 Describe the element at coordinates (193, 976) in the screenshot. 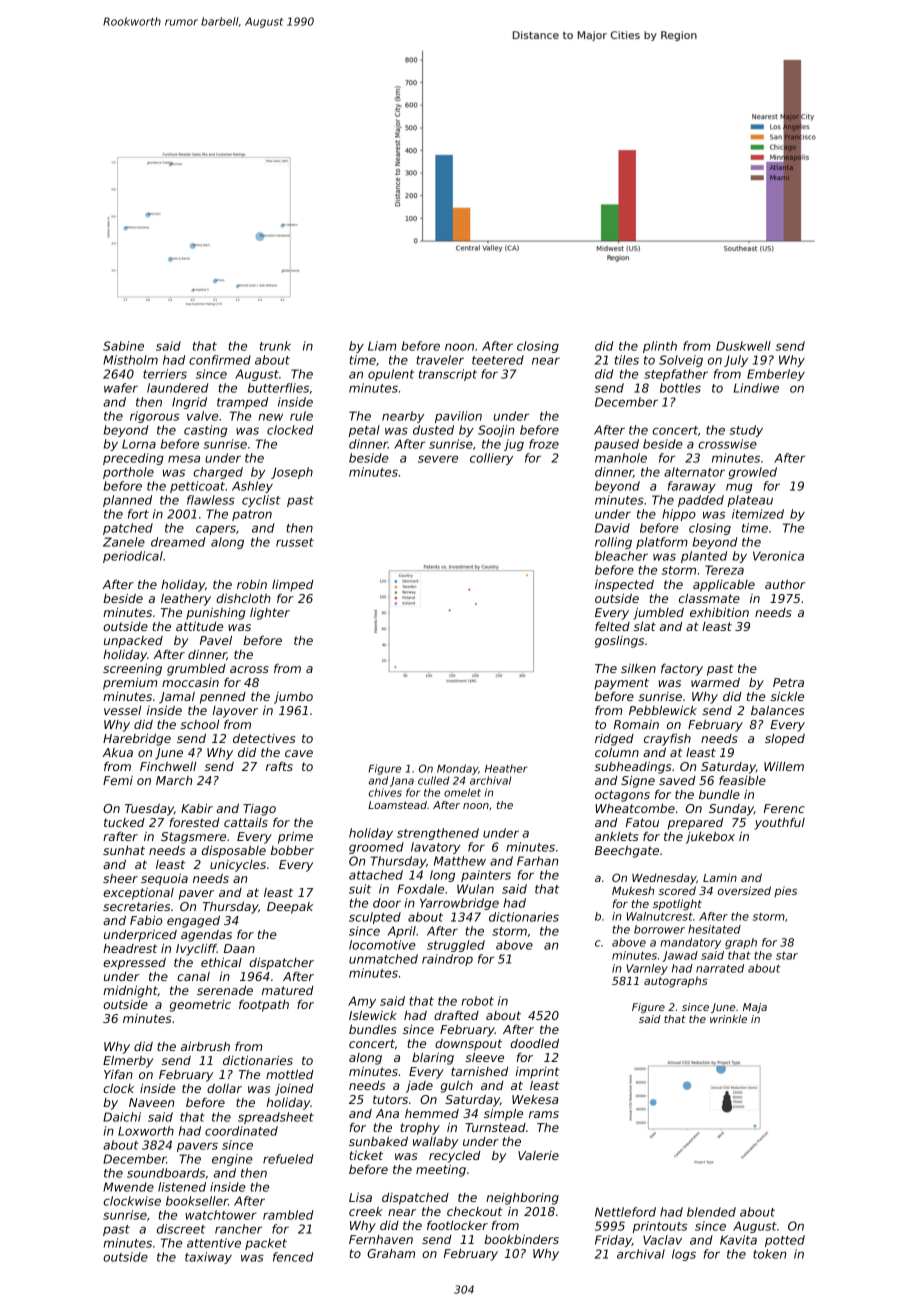

I see `canal` at that location.
